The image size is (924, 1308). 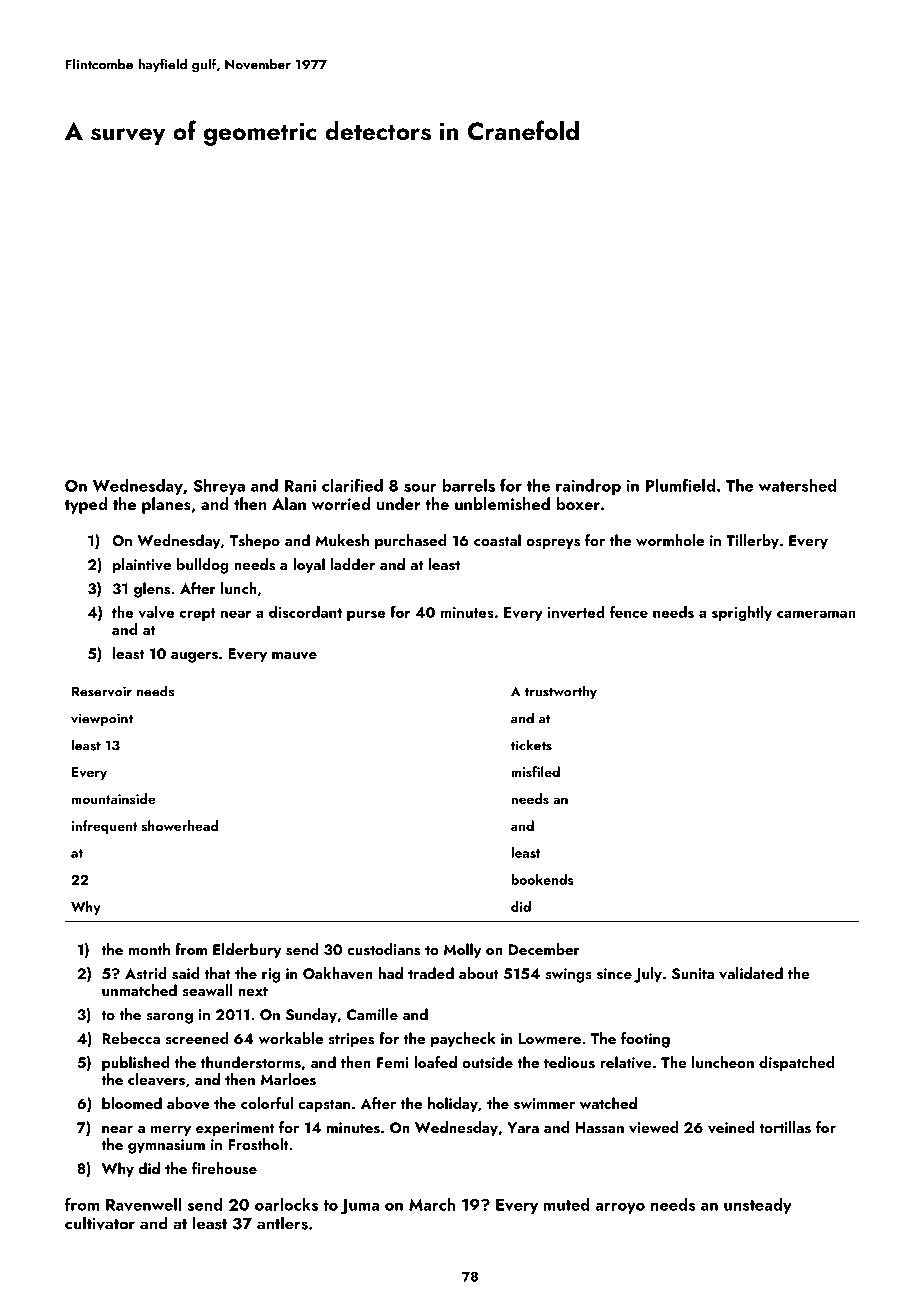 I want to click on purse, so click(x=366, y=615).
